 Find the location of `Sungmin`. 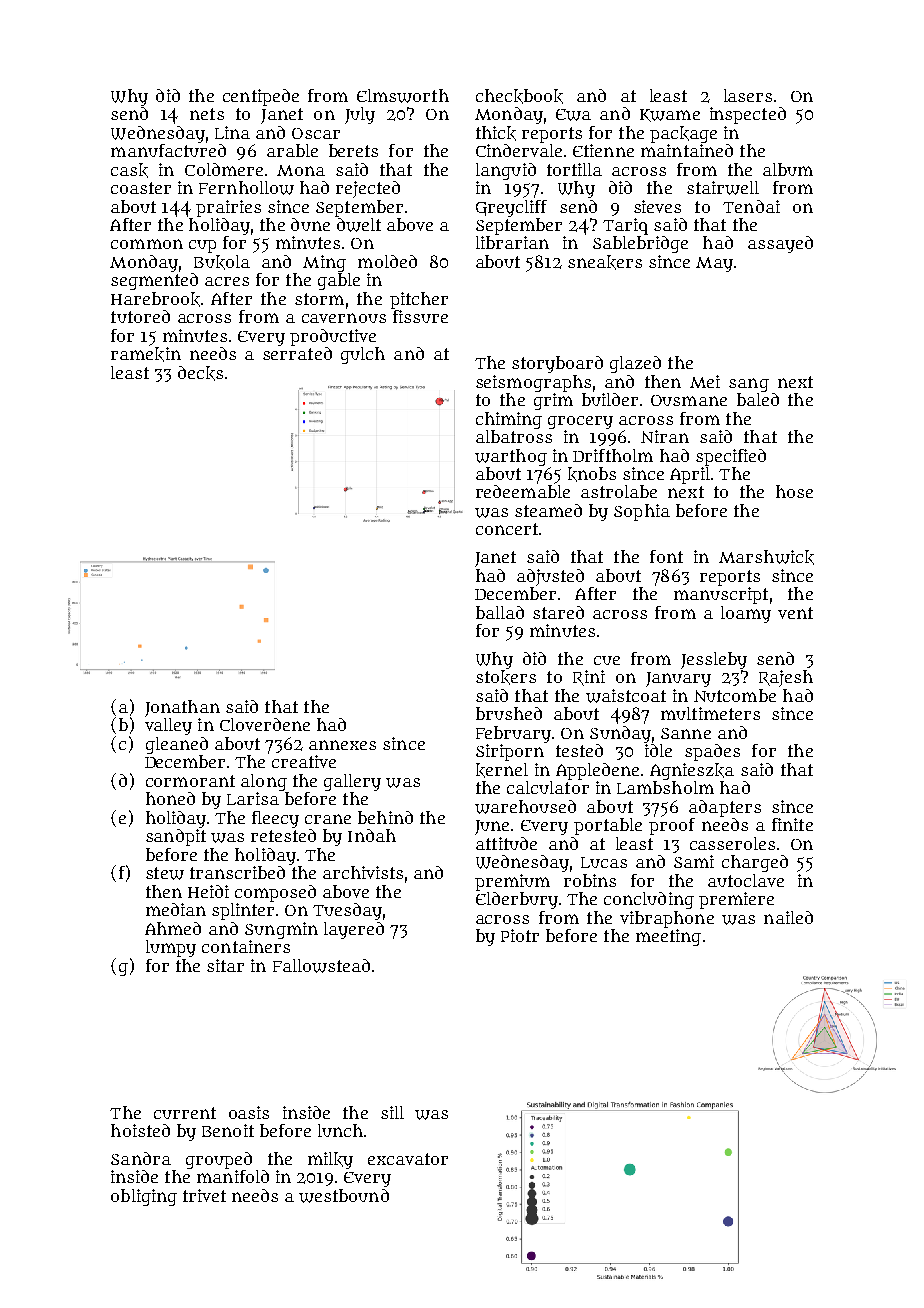

Sungmin is located at coordinates (281, 930).
